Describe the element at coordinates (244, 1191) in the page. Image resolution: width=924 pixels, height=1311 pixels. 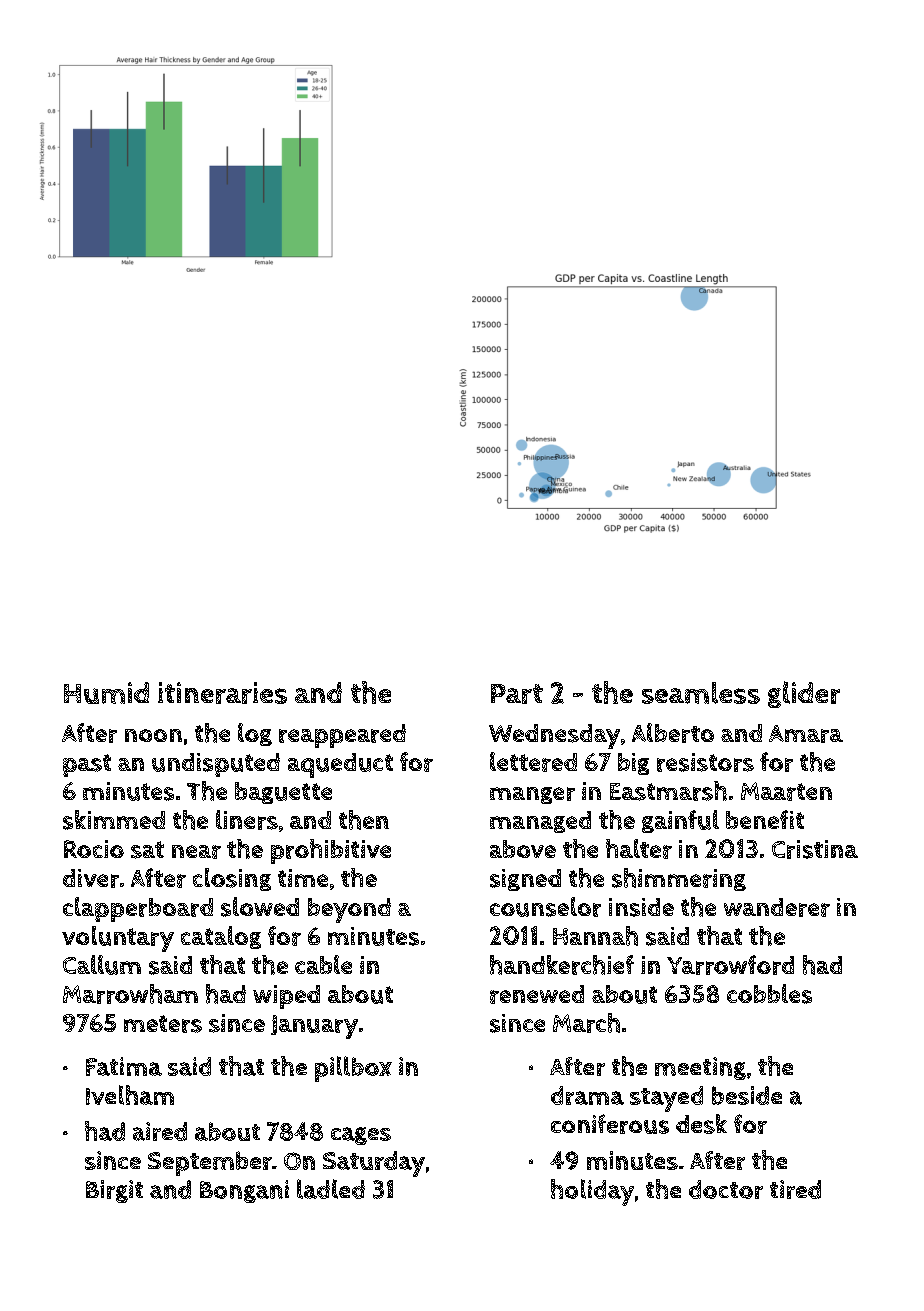
I see `Bongani` at that location.
